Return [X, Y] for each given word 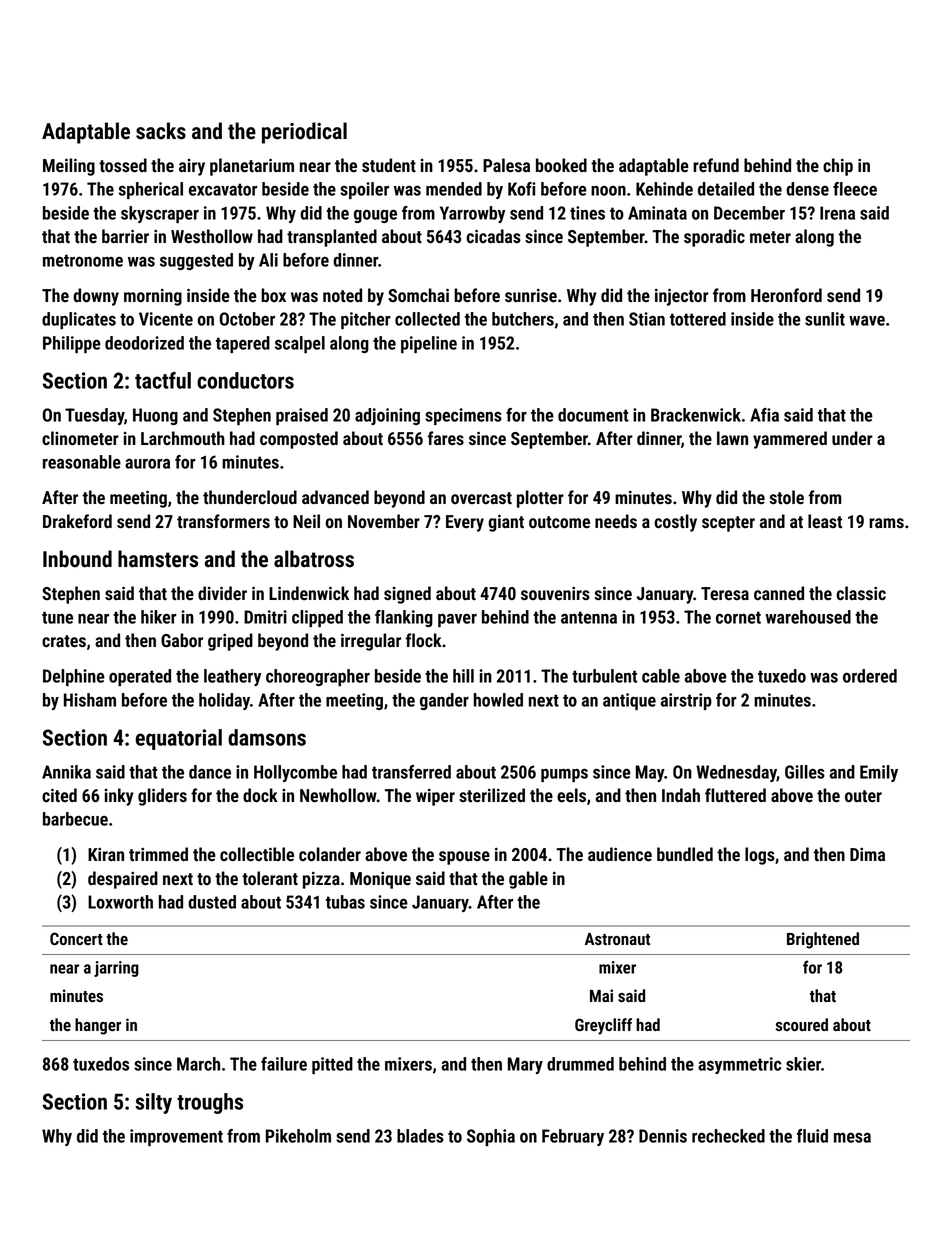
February [573, 1137]
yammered [790, 440]
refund [716, 165]
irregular [371, 642]
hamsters [158, 559]
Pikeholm [298, 1136]
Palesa [506, 165]
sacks [161, 131]
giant [506, 523]
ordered [870, 676]
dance [210, 772]
